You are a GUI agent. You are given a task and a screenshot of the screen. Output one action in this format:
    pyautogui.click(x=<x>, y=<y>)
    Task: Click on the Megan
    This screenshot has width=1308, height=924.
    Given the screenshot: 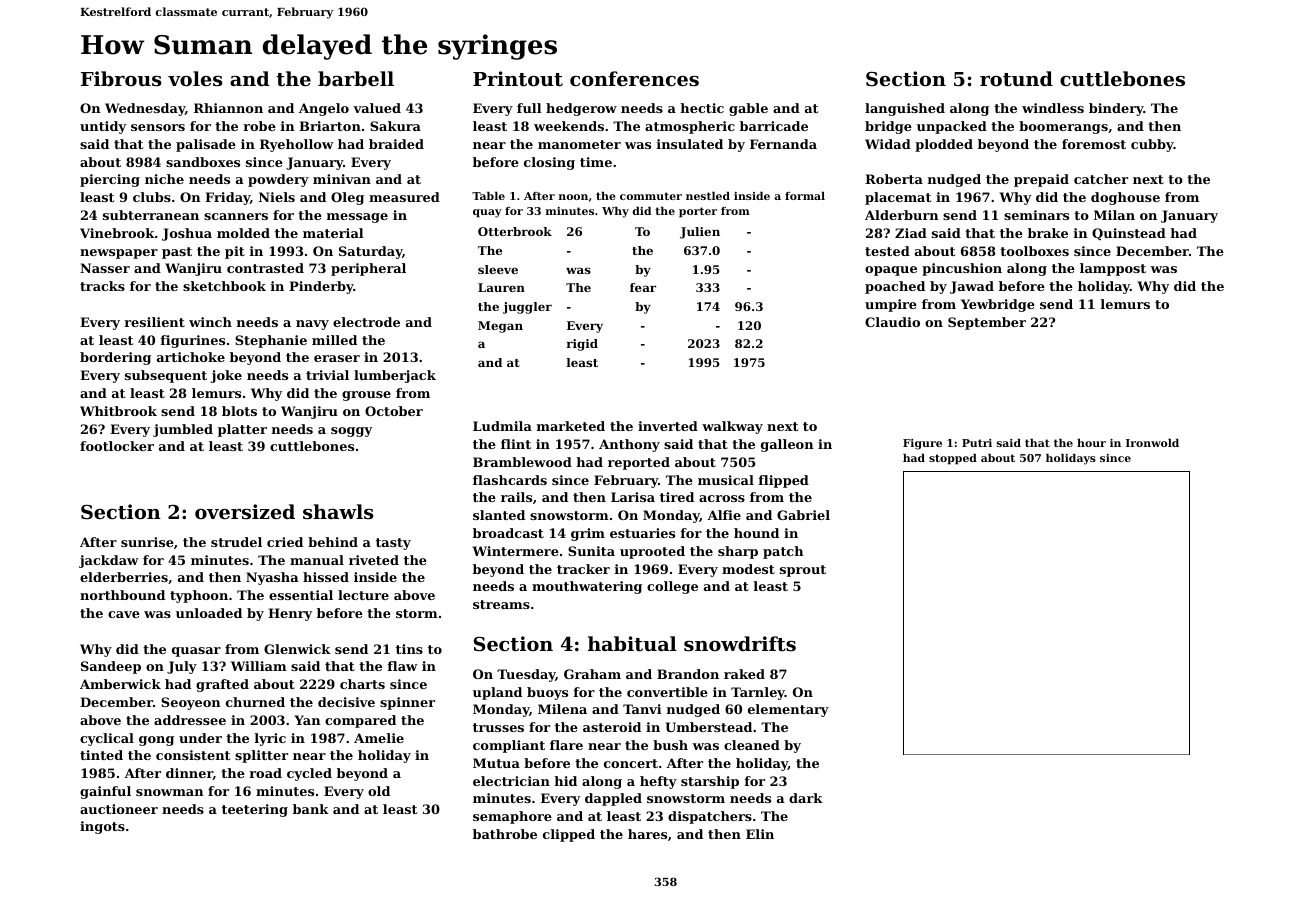 What is the action you would take?
    pyautogui.click(x=500, y=327)
